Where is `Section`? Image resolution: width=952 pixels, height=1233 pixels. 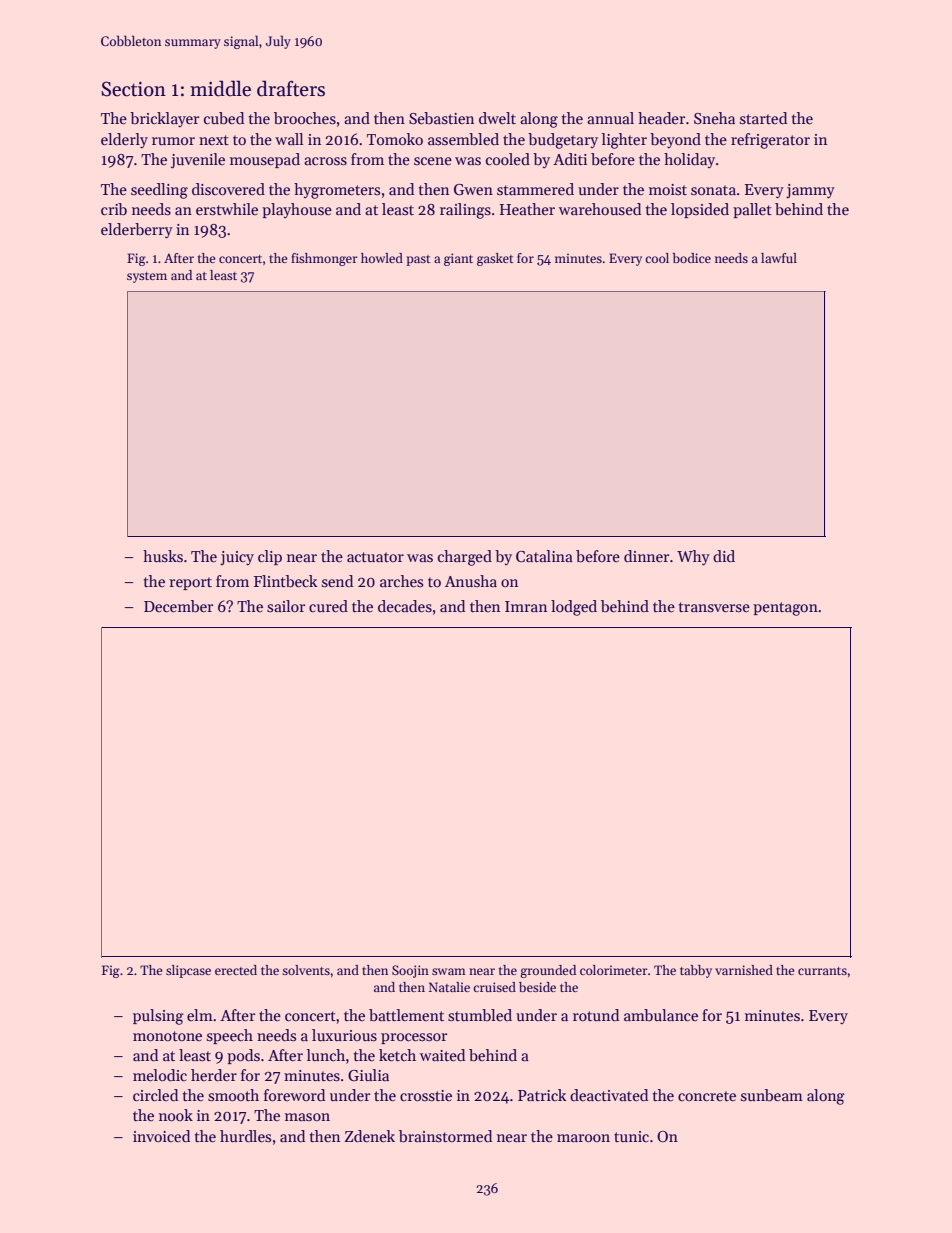
Section is located at coordinates (133, 89).
